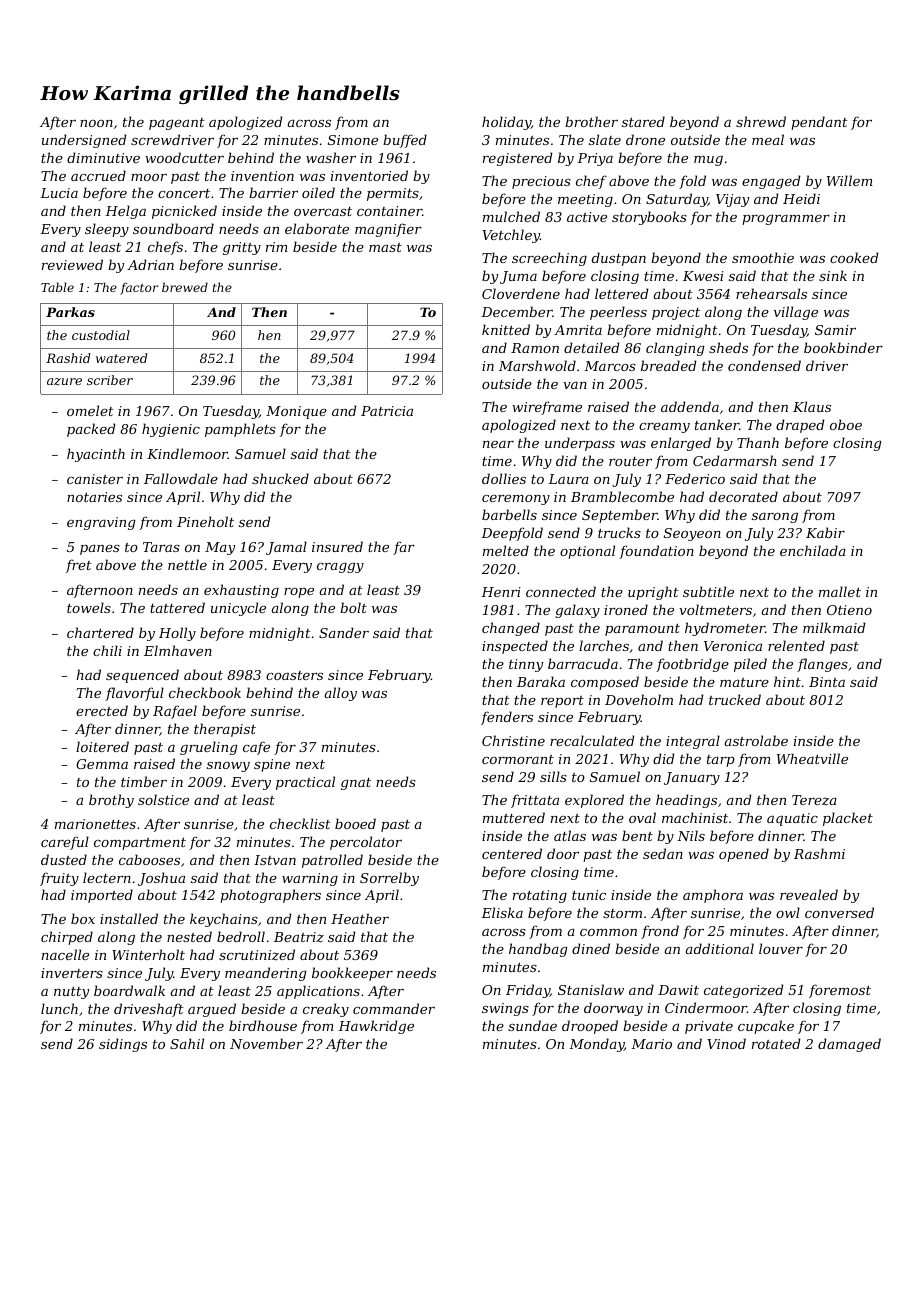 Image resolution: width=924 pixels, height=1308 pixels. I want to click on changed, so click(511, 629).
